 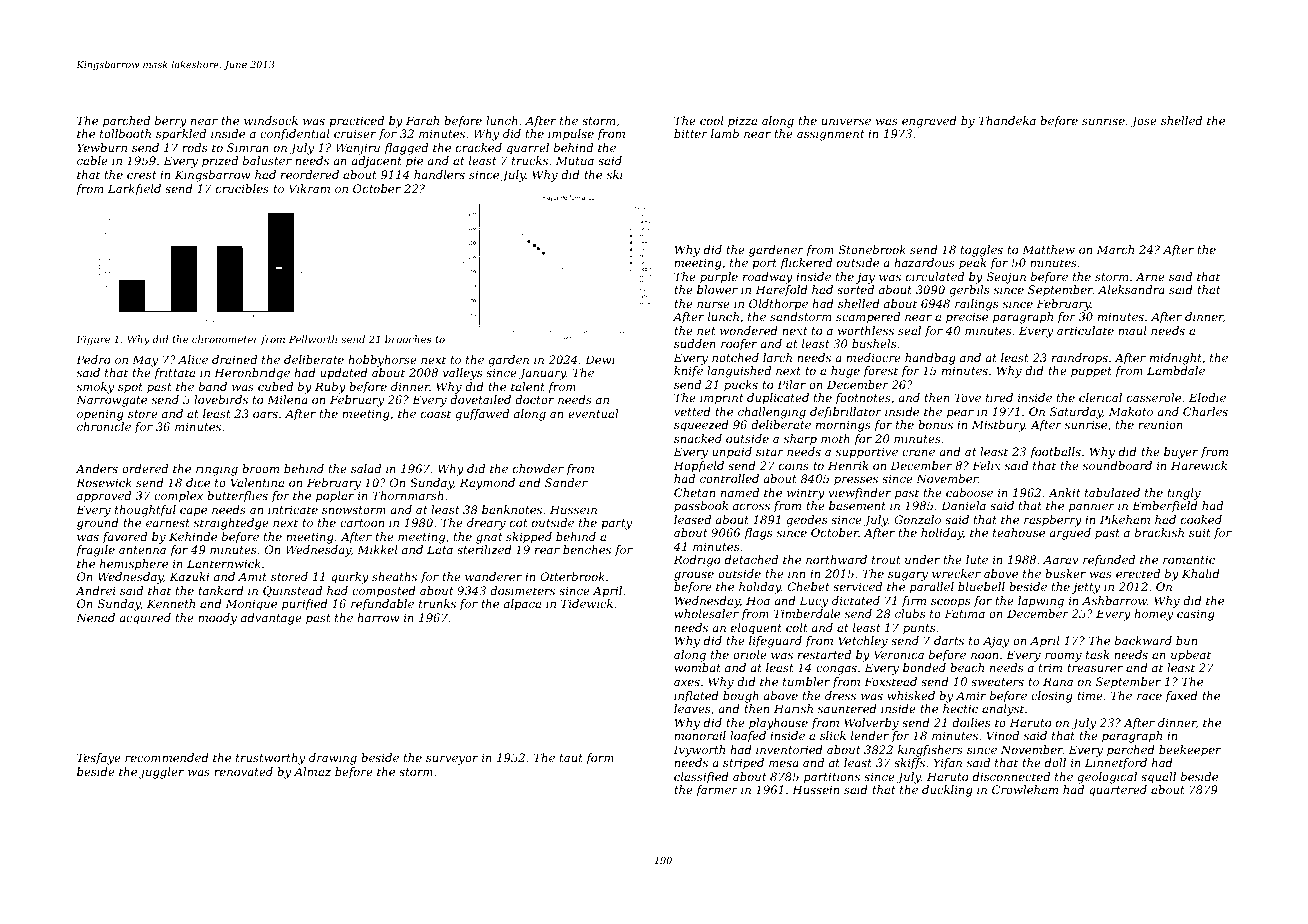 I want to click on imprint, so click(x=721, y=399).
